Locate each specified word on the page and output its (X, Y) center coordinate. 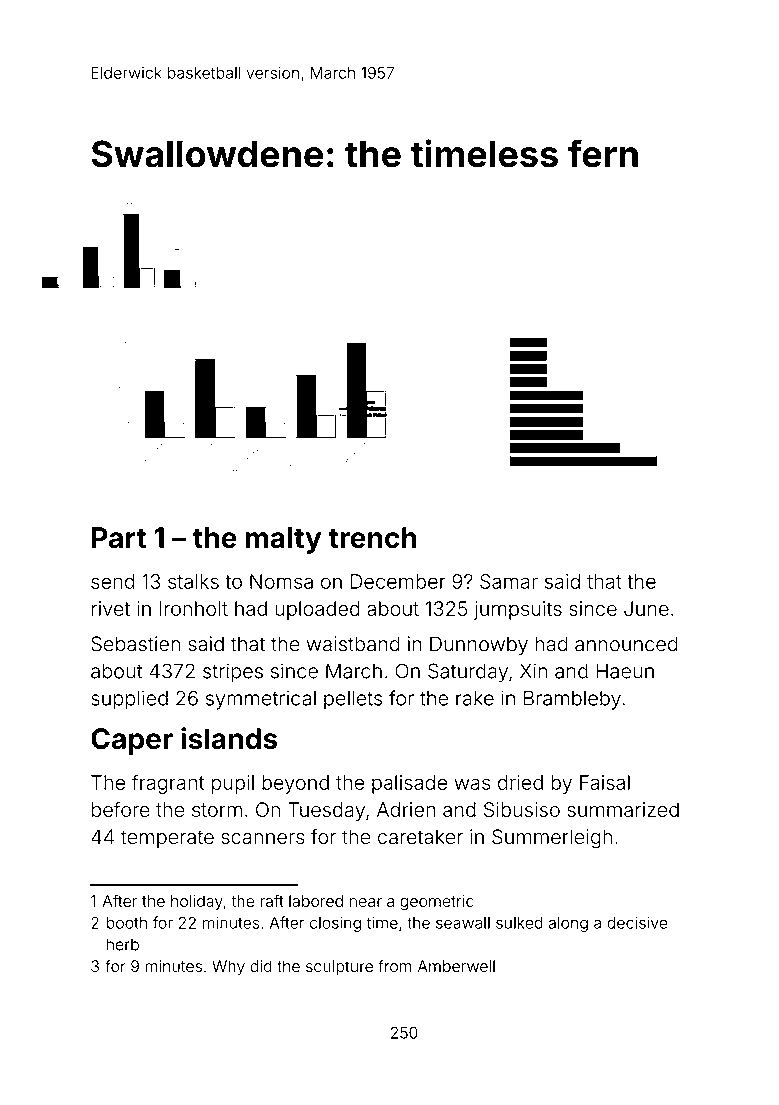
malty (283, 540)
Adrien (406, 809)
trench (373, 537)
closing (335, 924)
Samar (509, 581)
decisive (637, 923)
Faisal (605, 782)
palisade (409, 784)
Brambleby (572, 700)
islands (229, 738)
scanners (263, 839)
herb (123, 944)
